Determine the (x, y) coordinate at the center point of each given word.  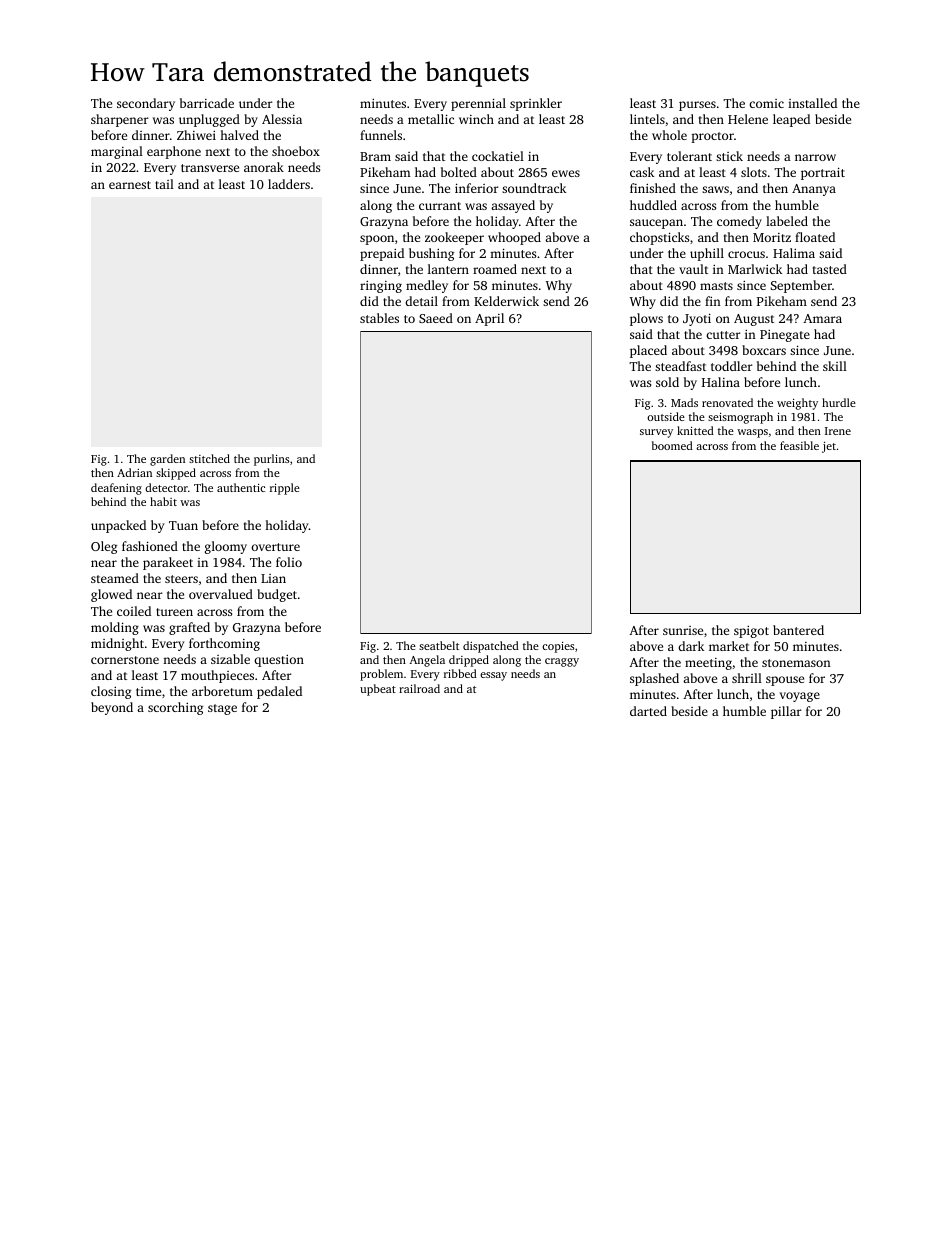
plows (646, 319)
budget (277, 595)
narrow (815, 157)
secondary (146, 104)
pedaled (279, 692)
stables (379, 318)
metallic (431, 119)
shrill (747, 678)
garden (167, 460)
